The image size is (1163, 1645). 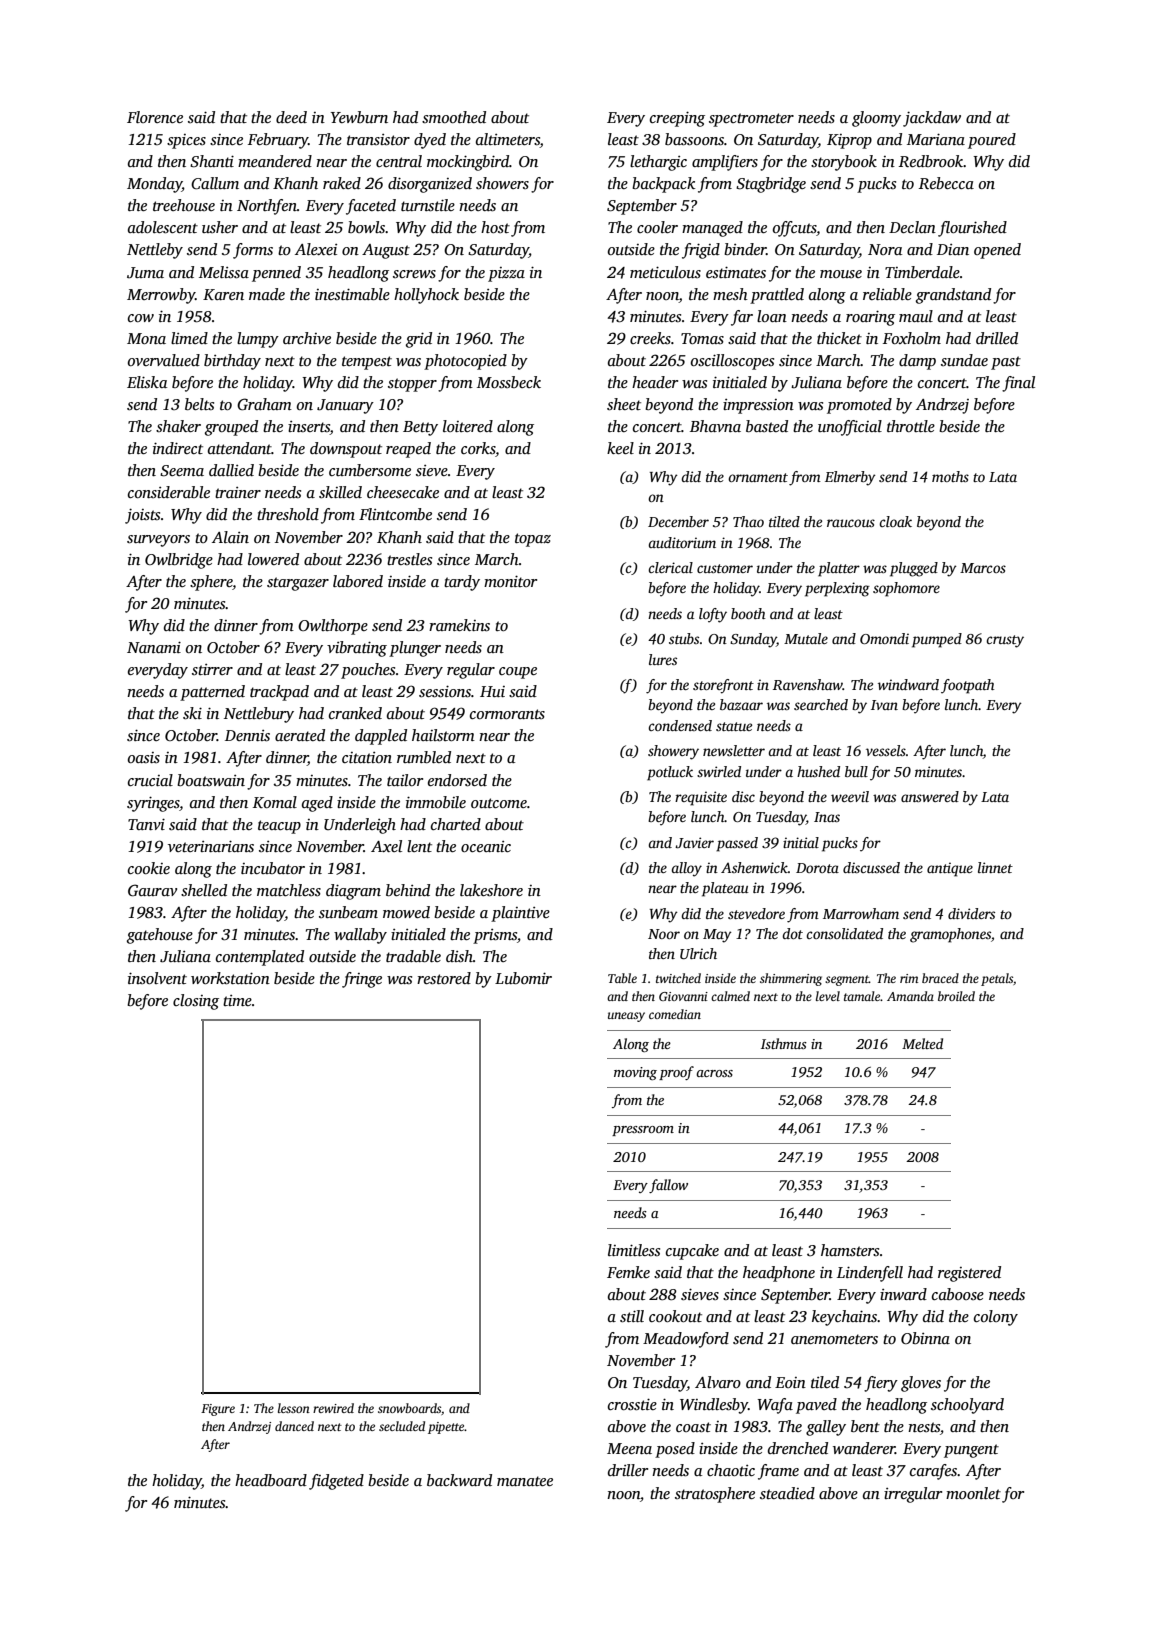 I want to click on manatee, so click(x=525, y=1481).
